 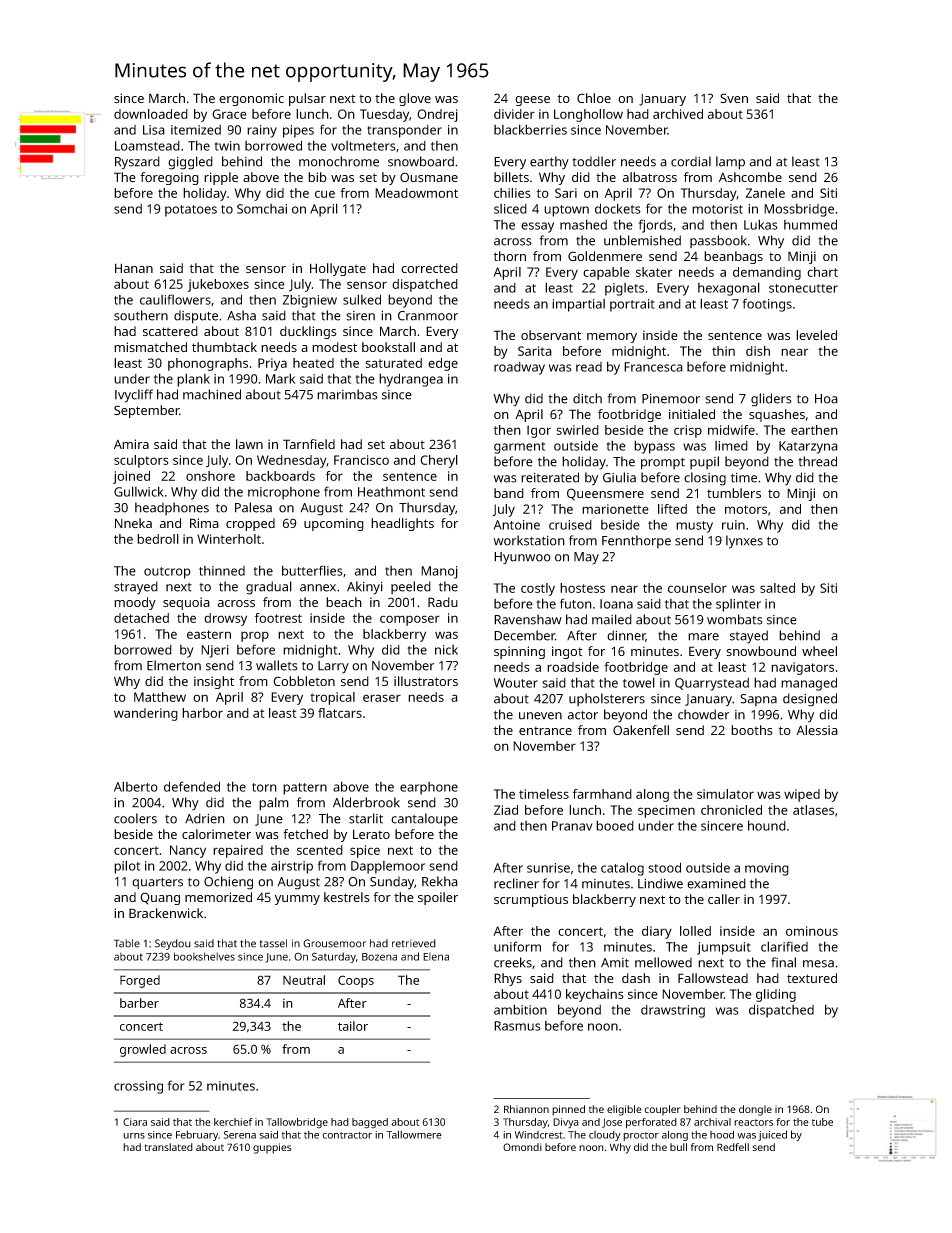 What do you see at coordinates (654, 272) in the screenshot?
I see `skater` at bounding box center [654, 272].
